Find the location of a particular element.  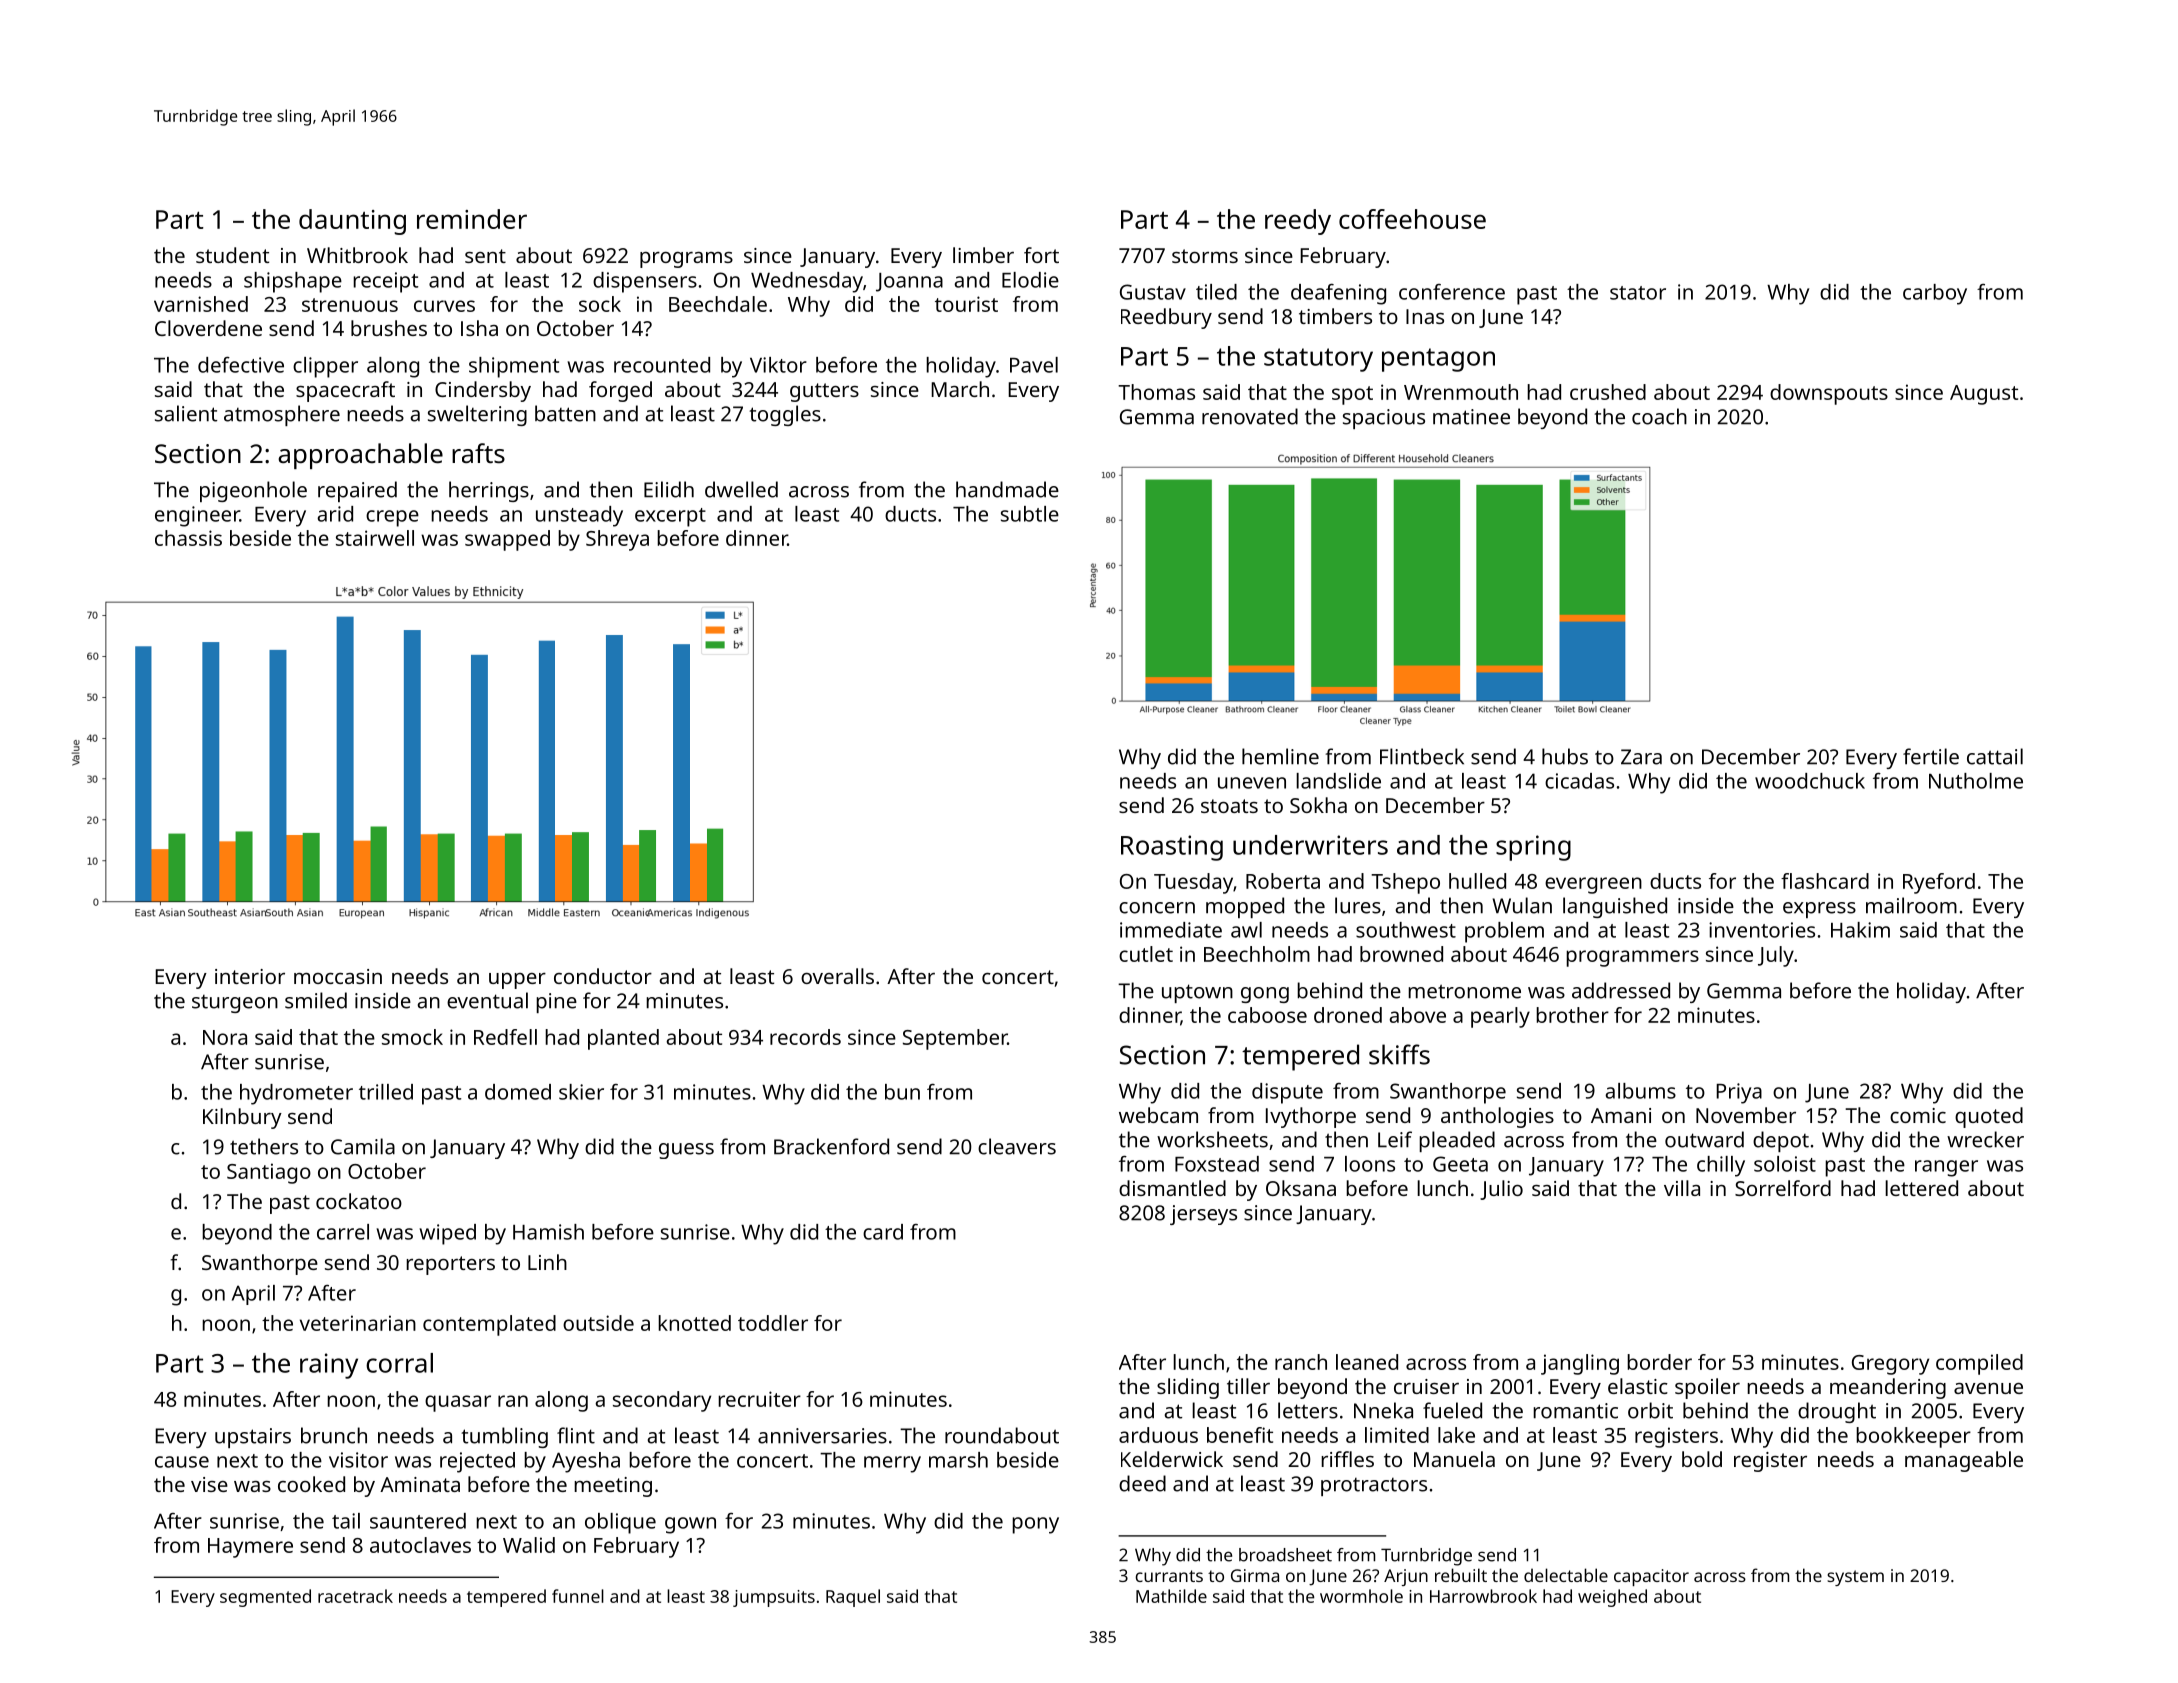

limber is located at coordinates (983, 255).
